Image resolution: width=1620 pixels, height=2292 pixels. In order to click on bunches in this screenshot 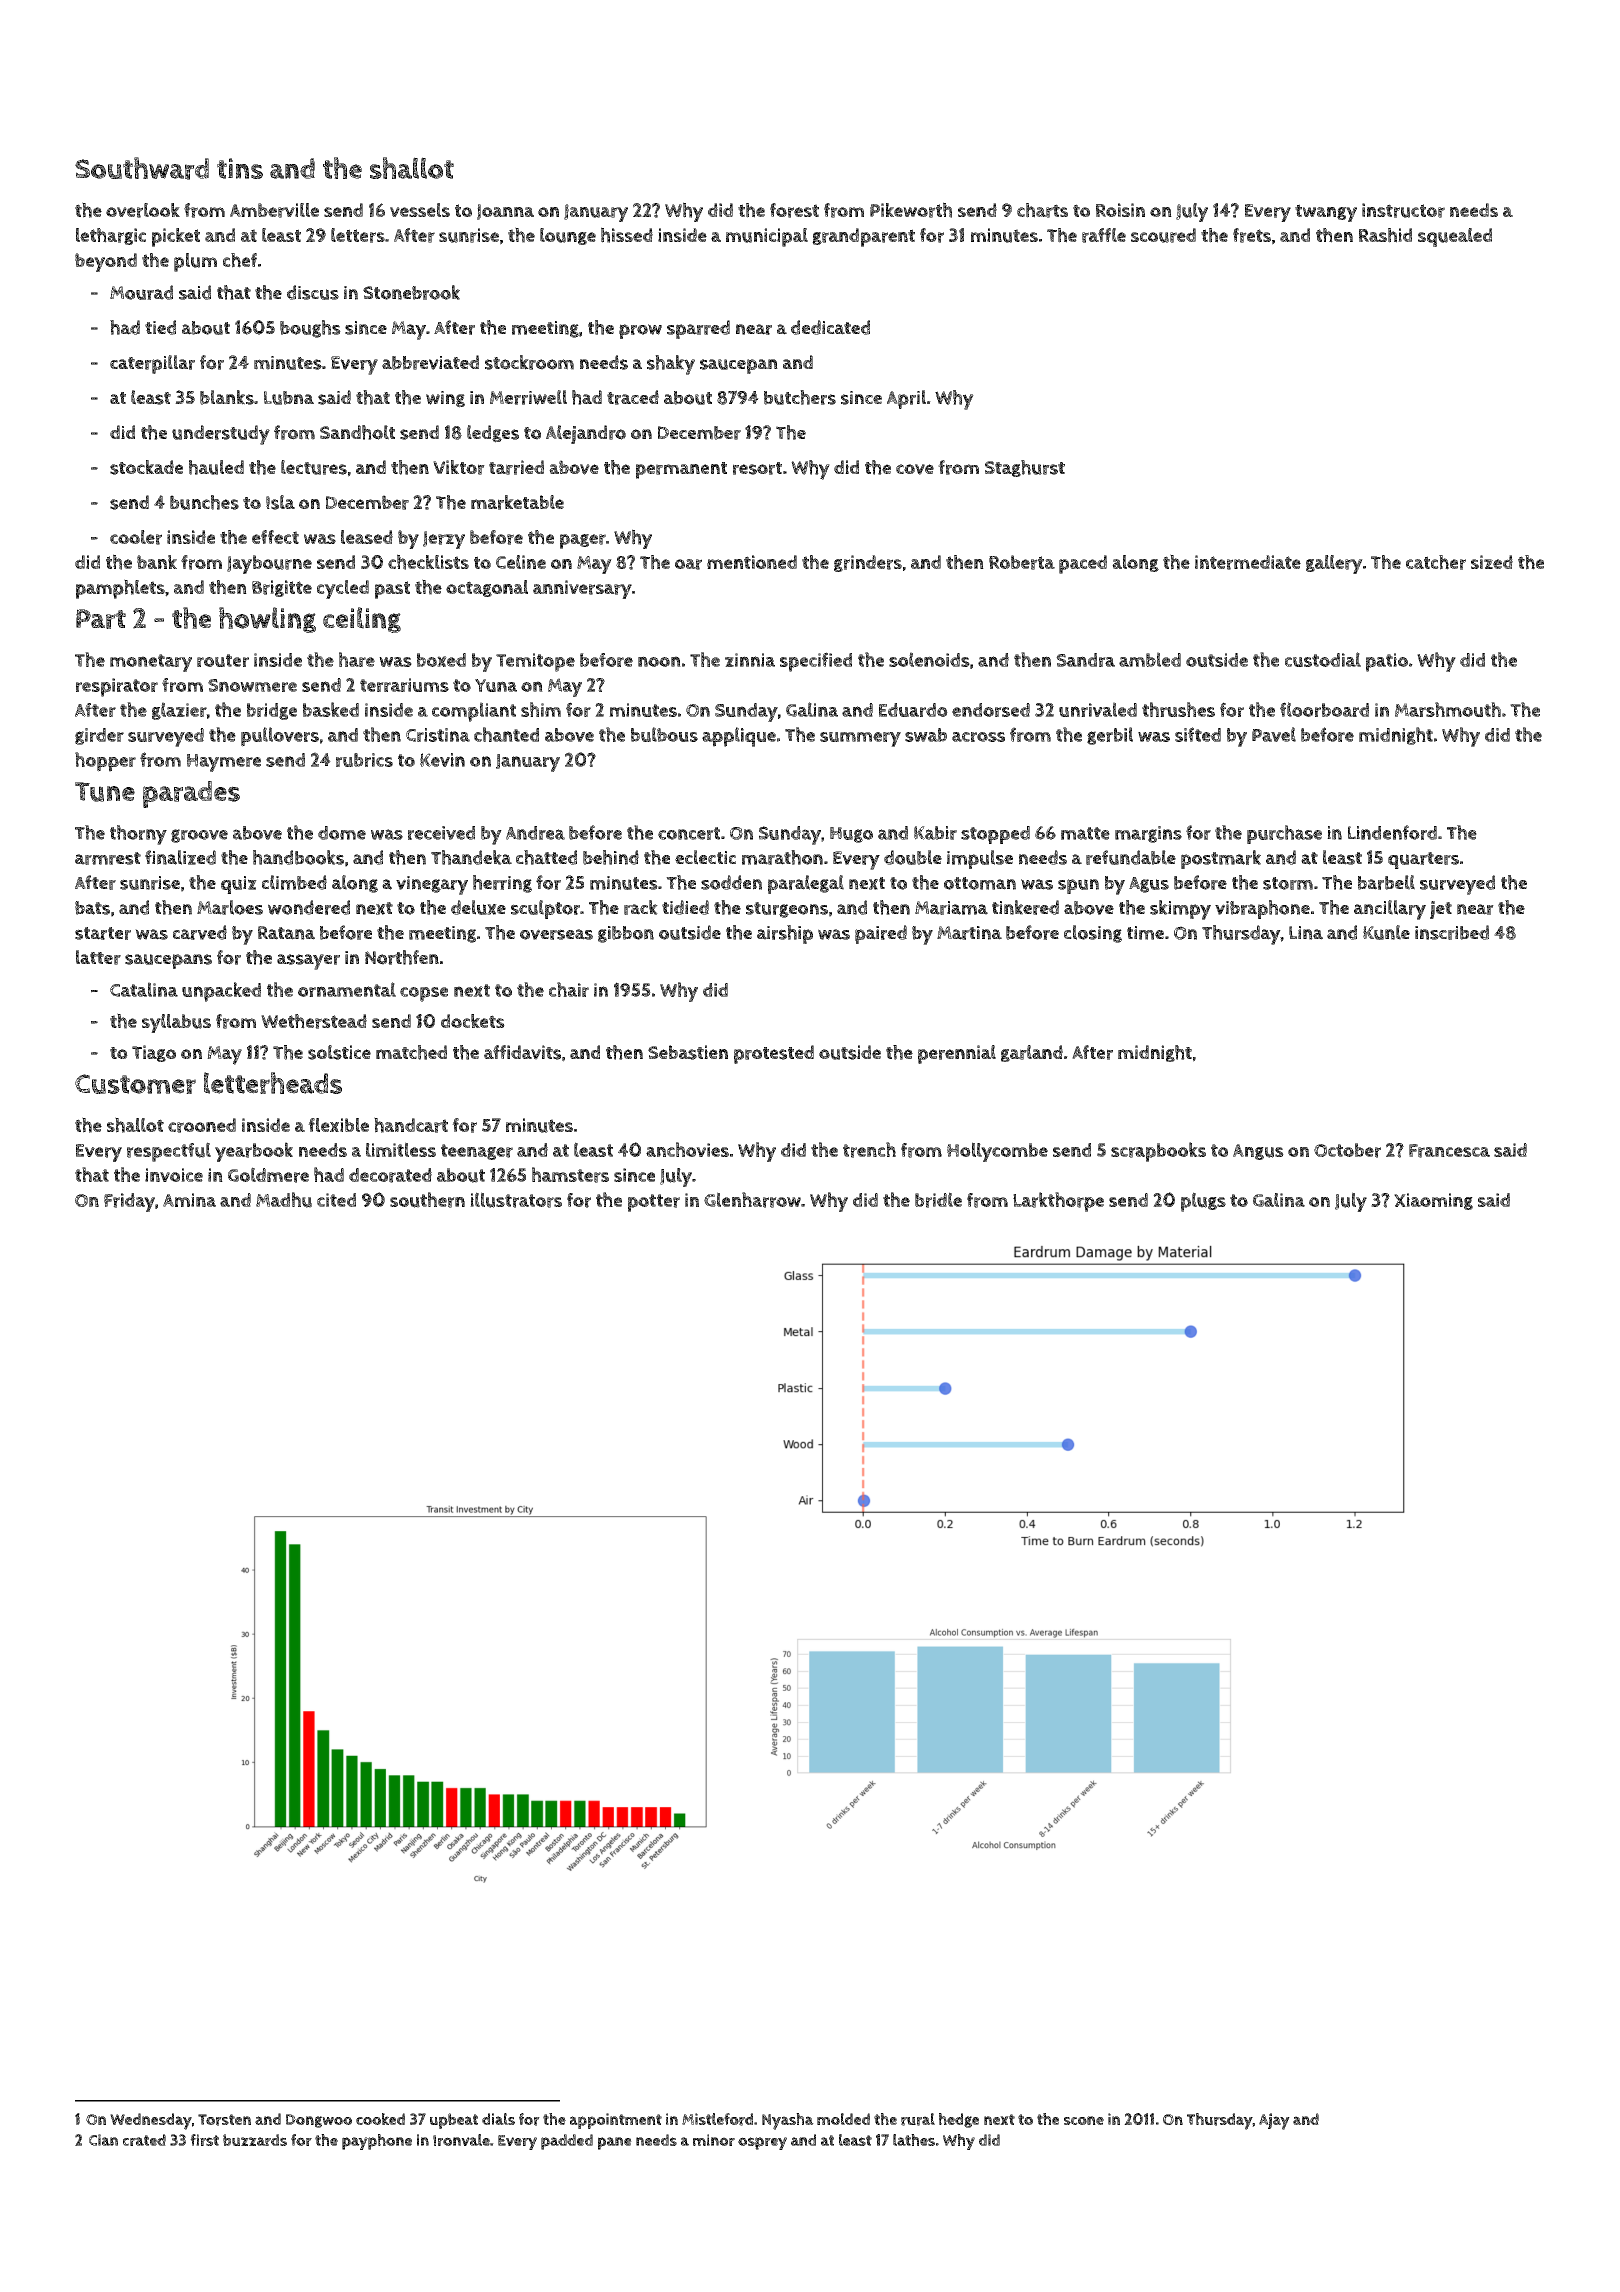, I will do `click(204, 502)`.
